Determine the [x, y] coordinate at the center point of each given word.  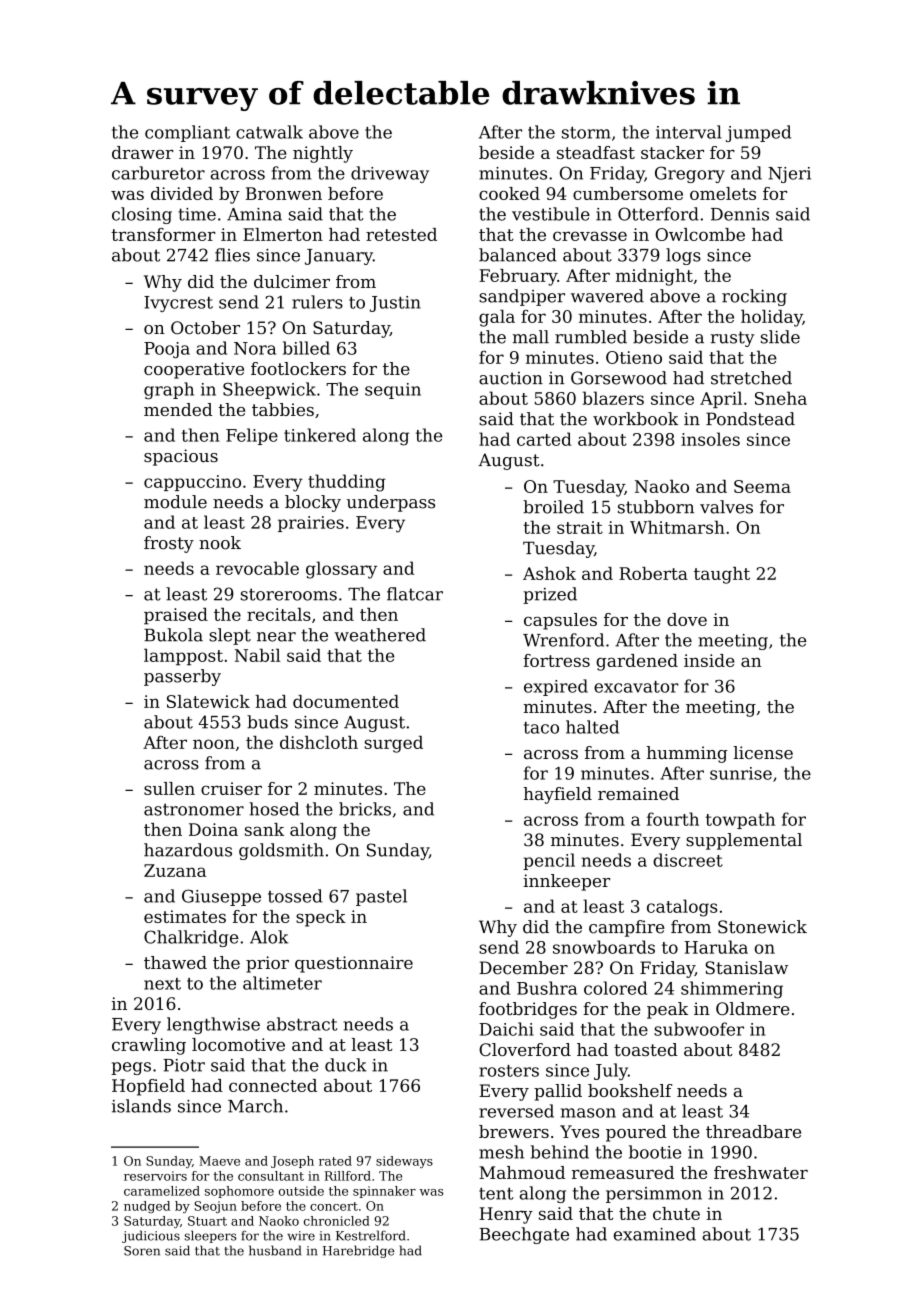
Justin [395, 304]
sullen [169, 788]
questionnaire [354, 964]
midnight [654, 277]
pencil [549, 861]
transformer [163, 234]
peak [667, 1010]
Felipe [252, 436]
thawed [175, 962]
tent [496, 1193]
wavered [607, 296]
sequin [393, 391]
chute [676, 1213]
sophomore [239, 1192]
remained [638, 793]
